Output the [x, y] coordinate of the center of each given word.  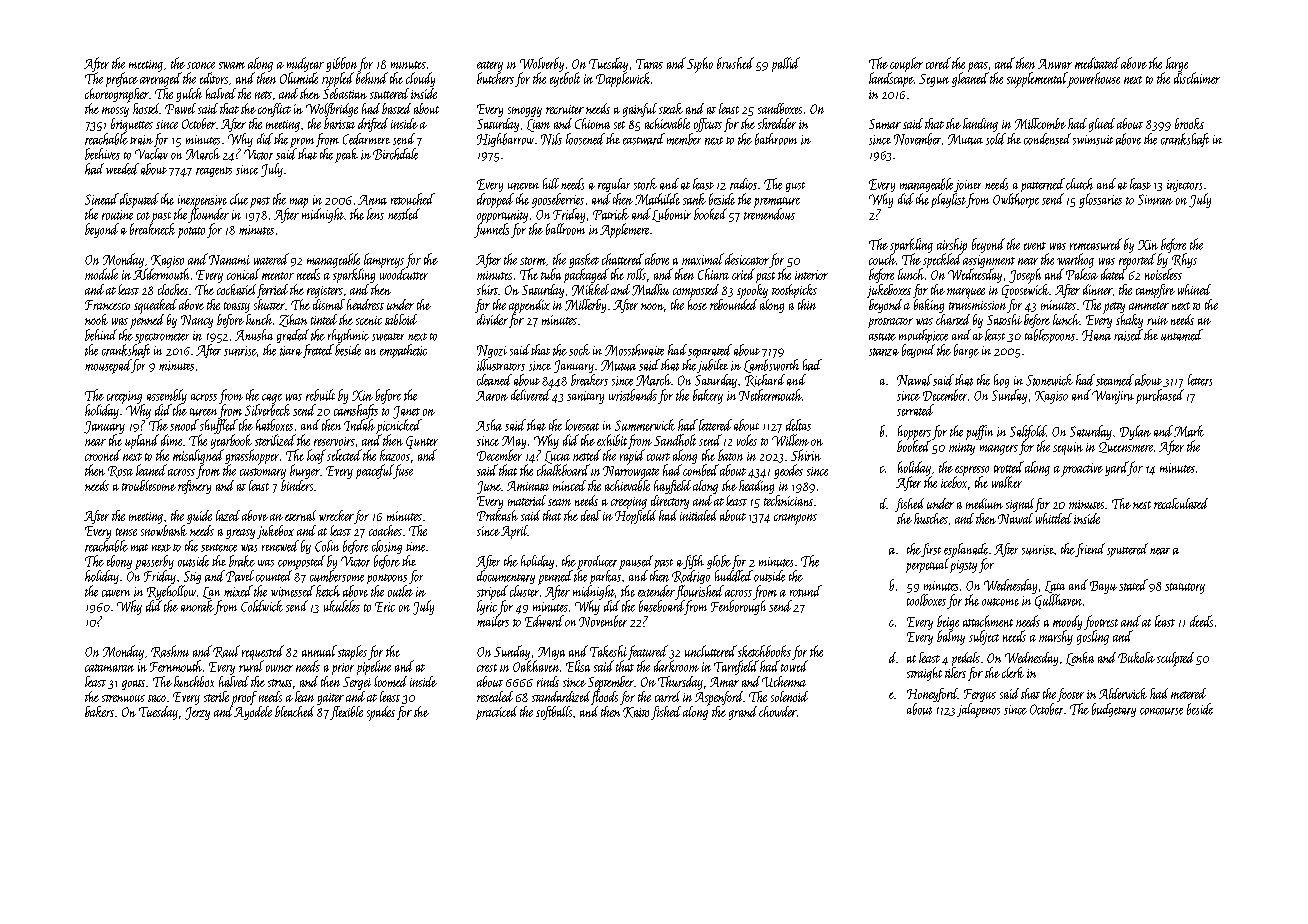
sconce [201, 65]
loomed [390, 681]
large [1177, 64]
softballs [554, 713]
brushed [735, 63]
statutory [1185, 588]
